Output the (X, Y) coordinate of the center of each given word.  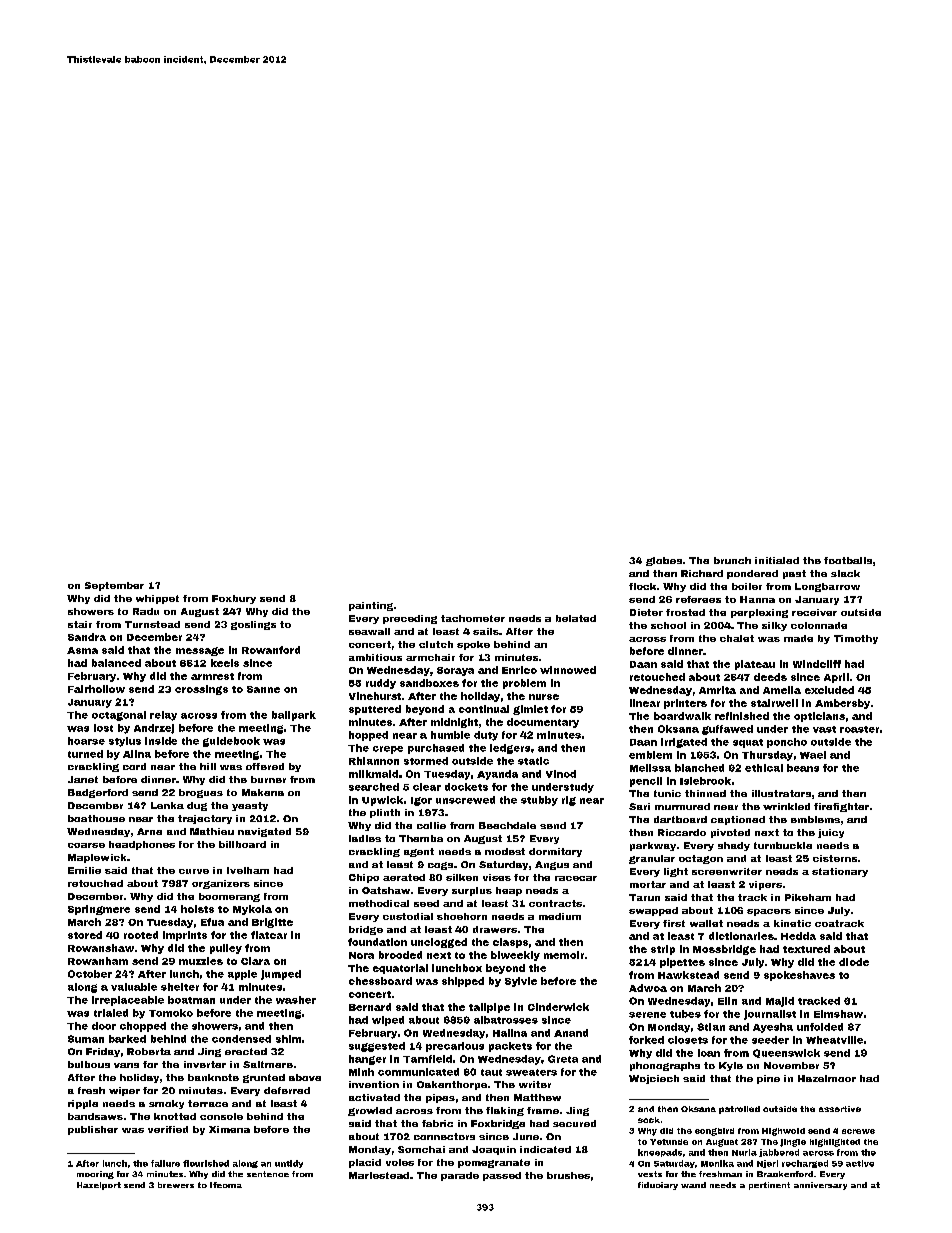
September (114, 586)
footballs (848, 560)
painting (371, 606)
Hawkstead (688, 975)
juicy (831, 833)
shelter (180, 987)
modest (505, 851)
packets (510, 1047)
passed (502, 1176)
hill (208, 766)
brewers (176, 1185)
